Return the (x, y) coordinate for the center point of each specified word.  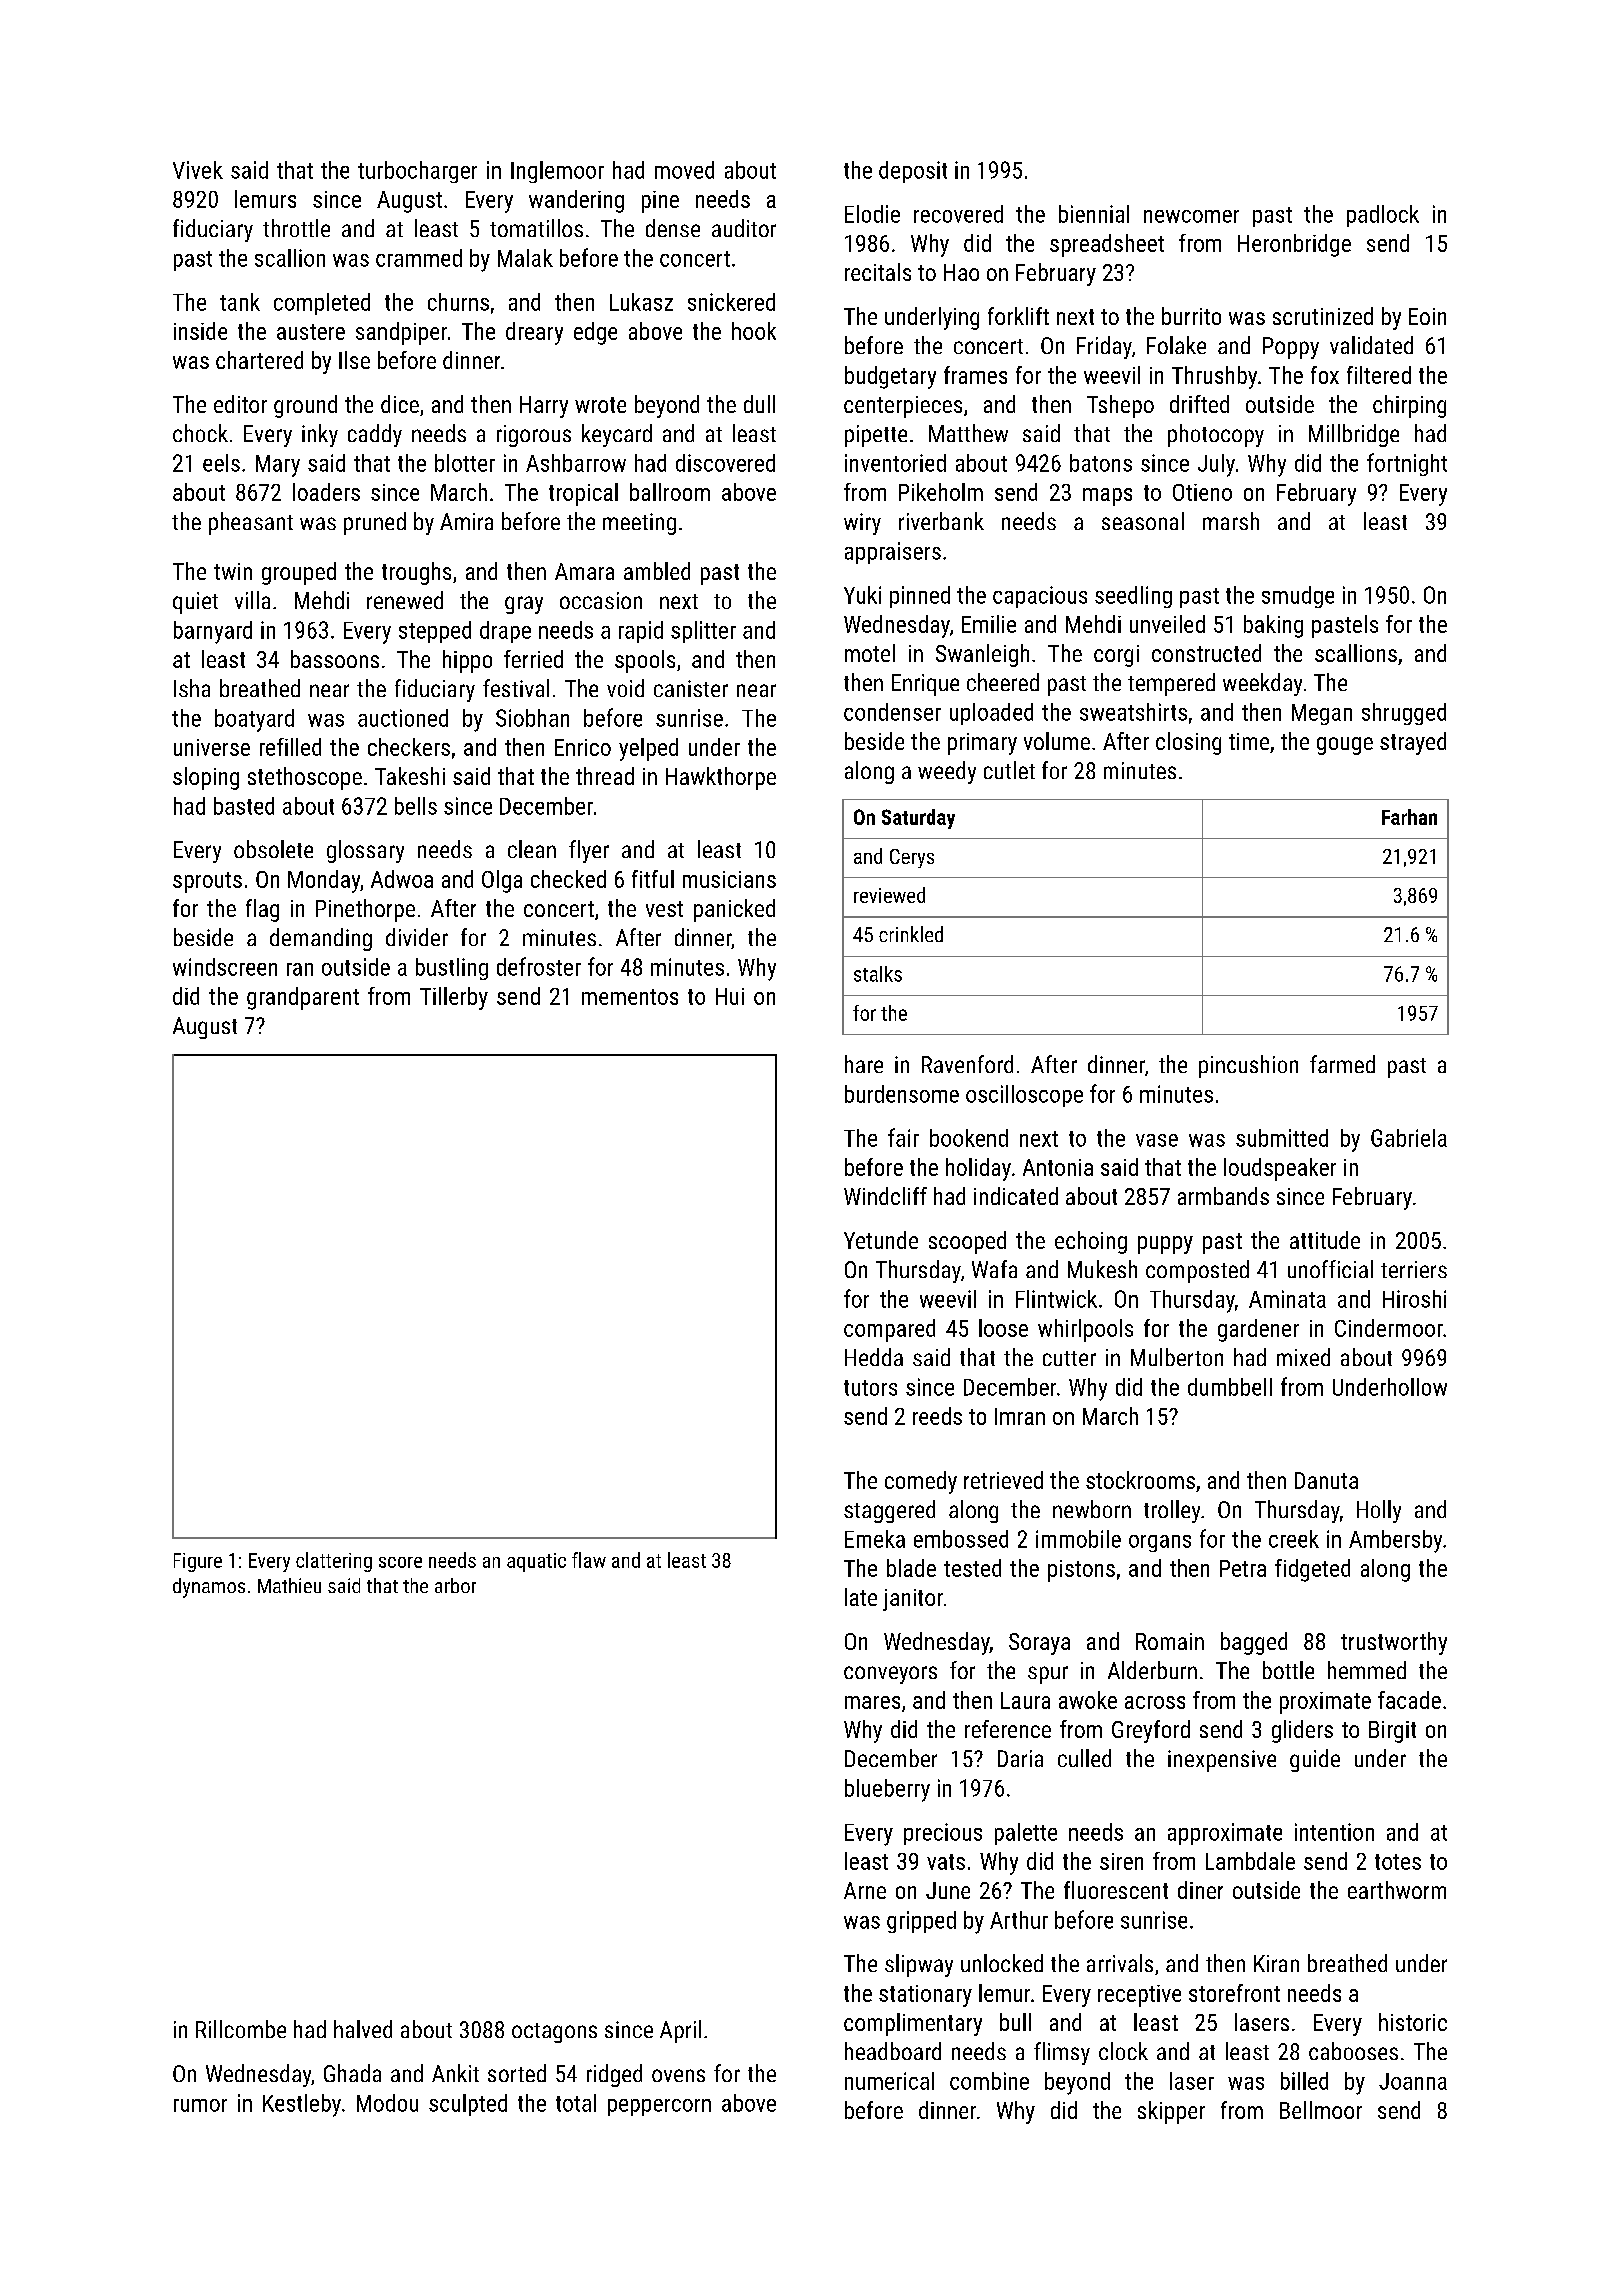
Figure (198, 1562)
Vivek (198, 170)
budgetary (890, 377)
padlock (1383, 216)
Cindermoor (1389, 1328)
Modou (387, 2103)
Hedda (874, 1357)
